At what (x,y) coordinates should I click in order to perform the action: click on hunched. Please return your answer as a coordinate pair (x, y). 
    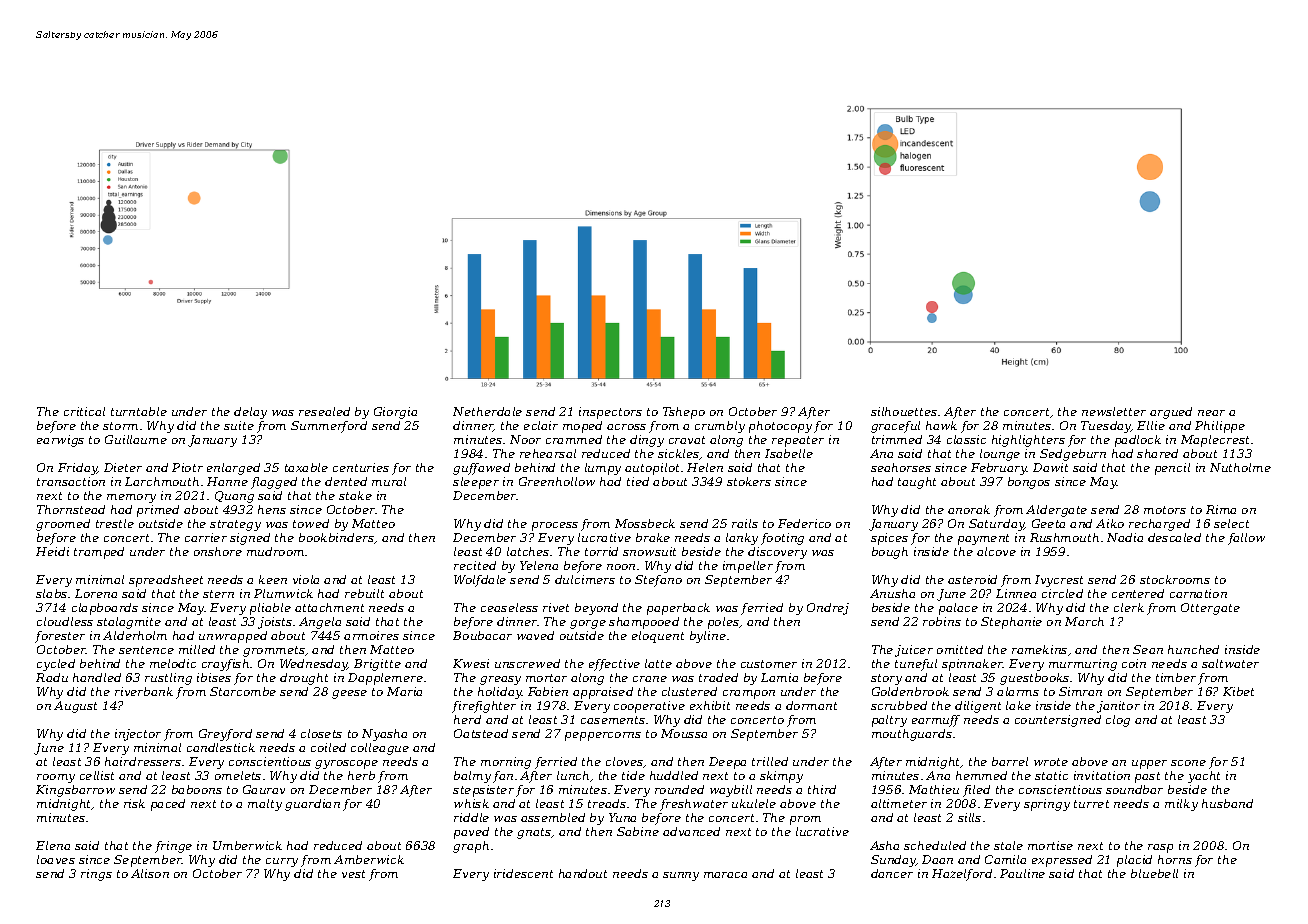
    Looking at the image, I should click on (1193, 649).
